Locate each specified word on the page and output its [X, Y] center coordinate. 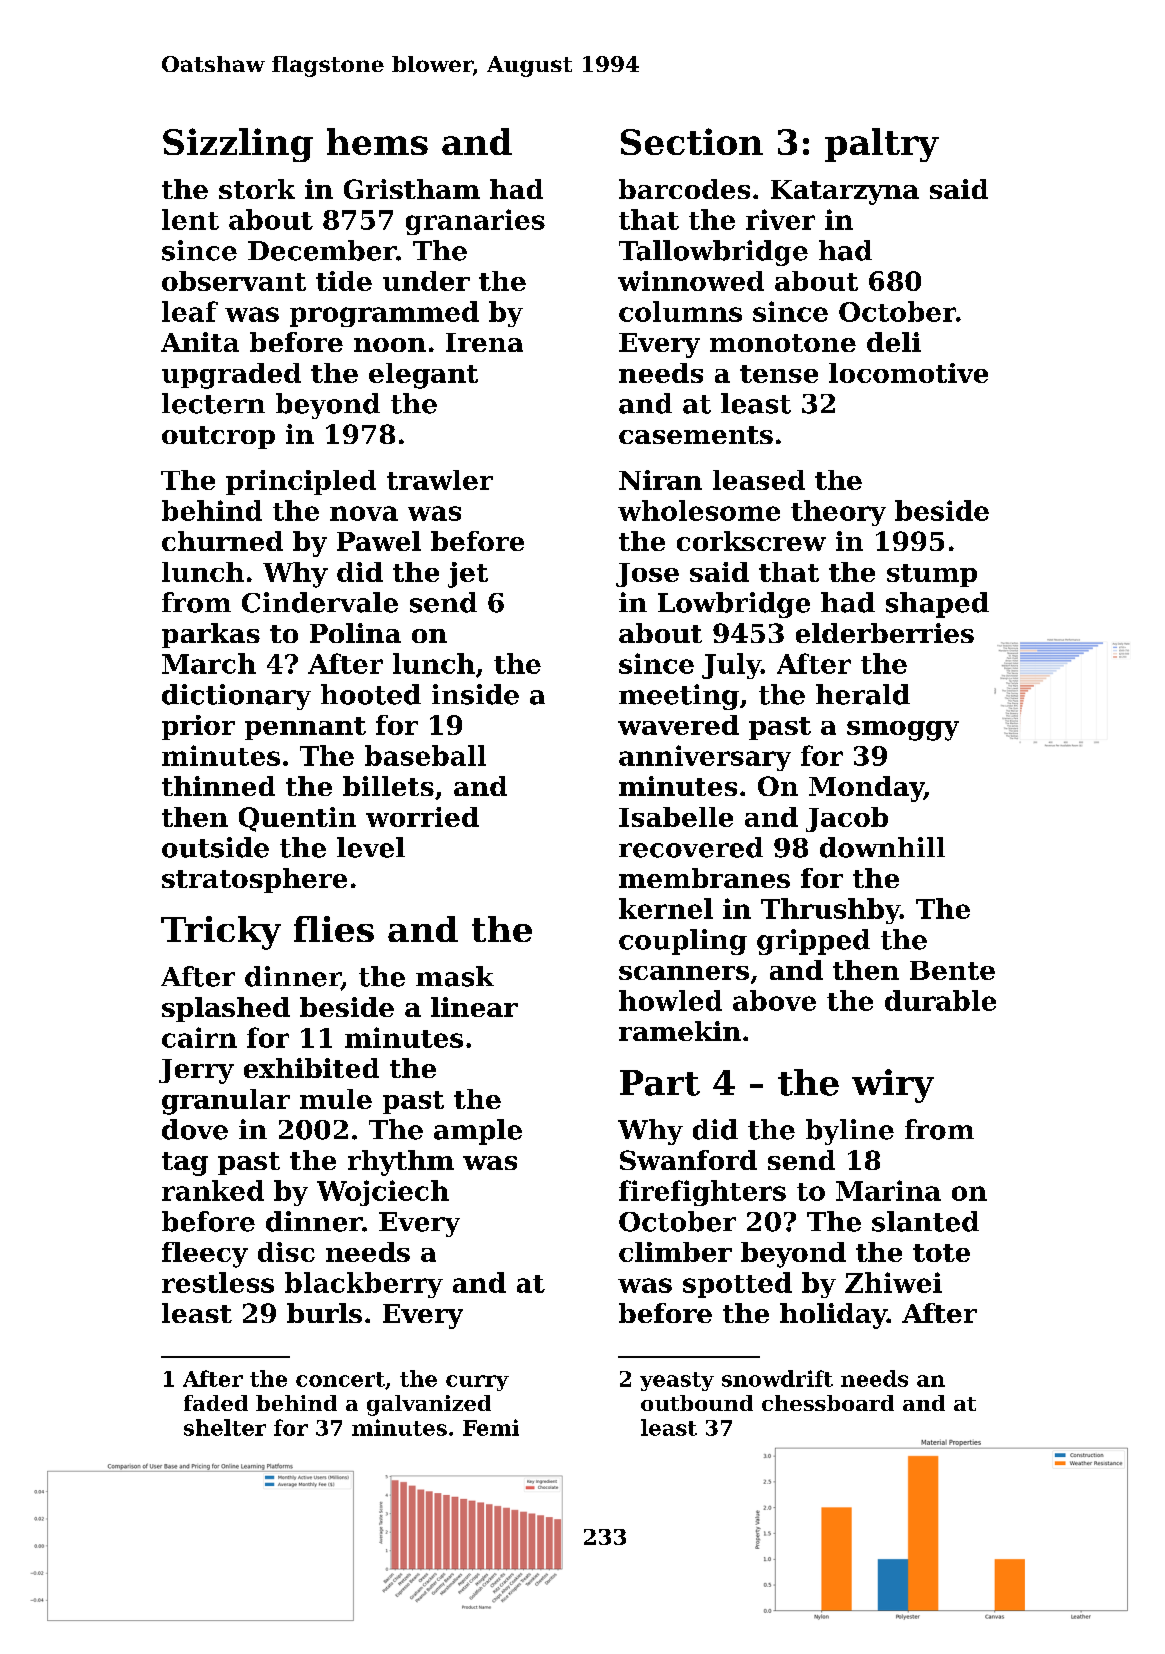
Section [692, 141]
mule [336, 1099]
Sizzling [238, 145]
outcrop [218, 437]
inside [475, 694]
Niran [660, 480]
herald [863, 694]
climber [675, 1252]
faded [216, 1403]
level [371, 847]
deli [894, 342]
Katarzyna [845, 192]
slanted [925, 1221]
